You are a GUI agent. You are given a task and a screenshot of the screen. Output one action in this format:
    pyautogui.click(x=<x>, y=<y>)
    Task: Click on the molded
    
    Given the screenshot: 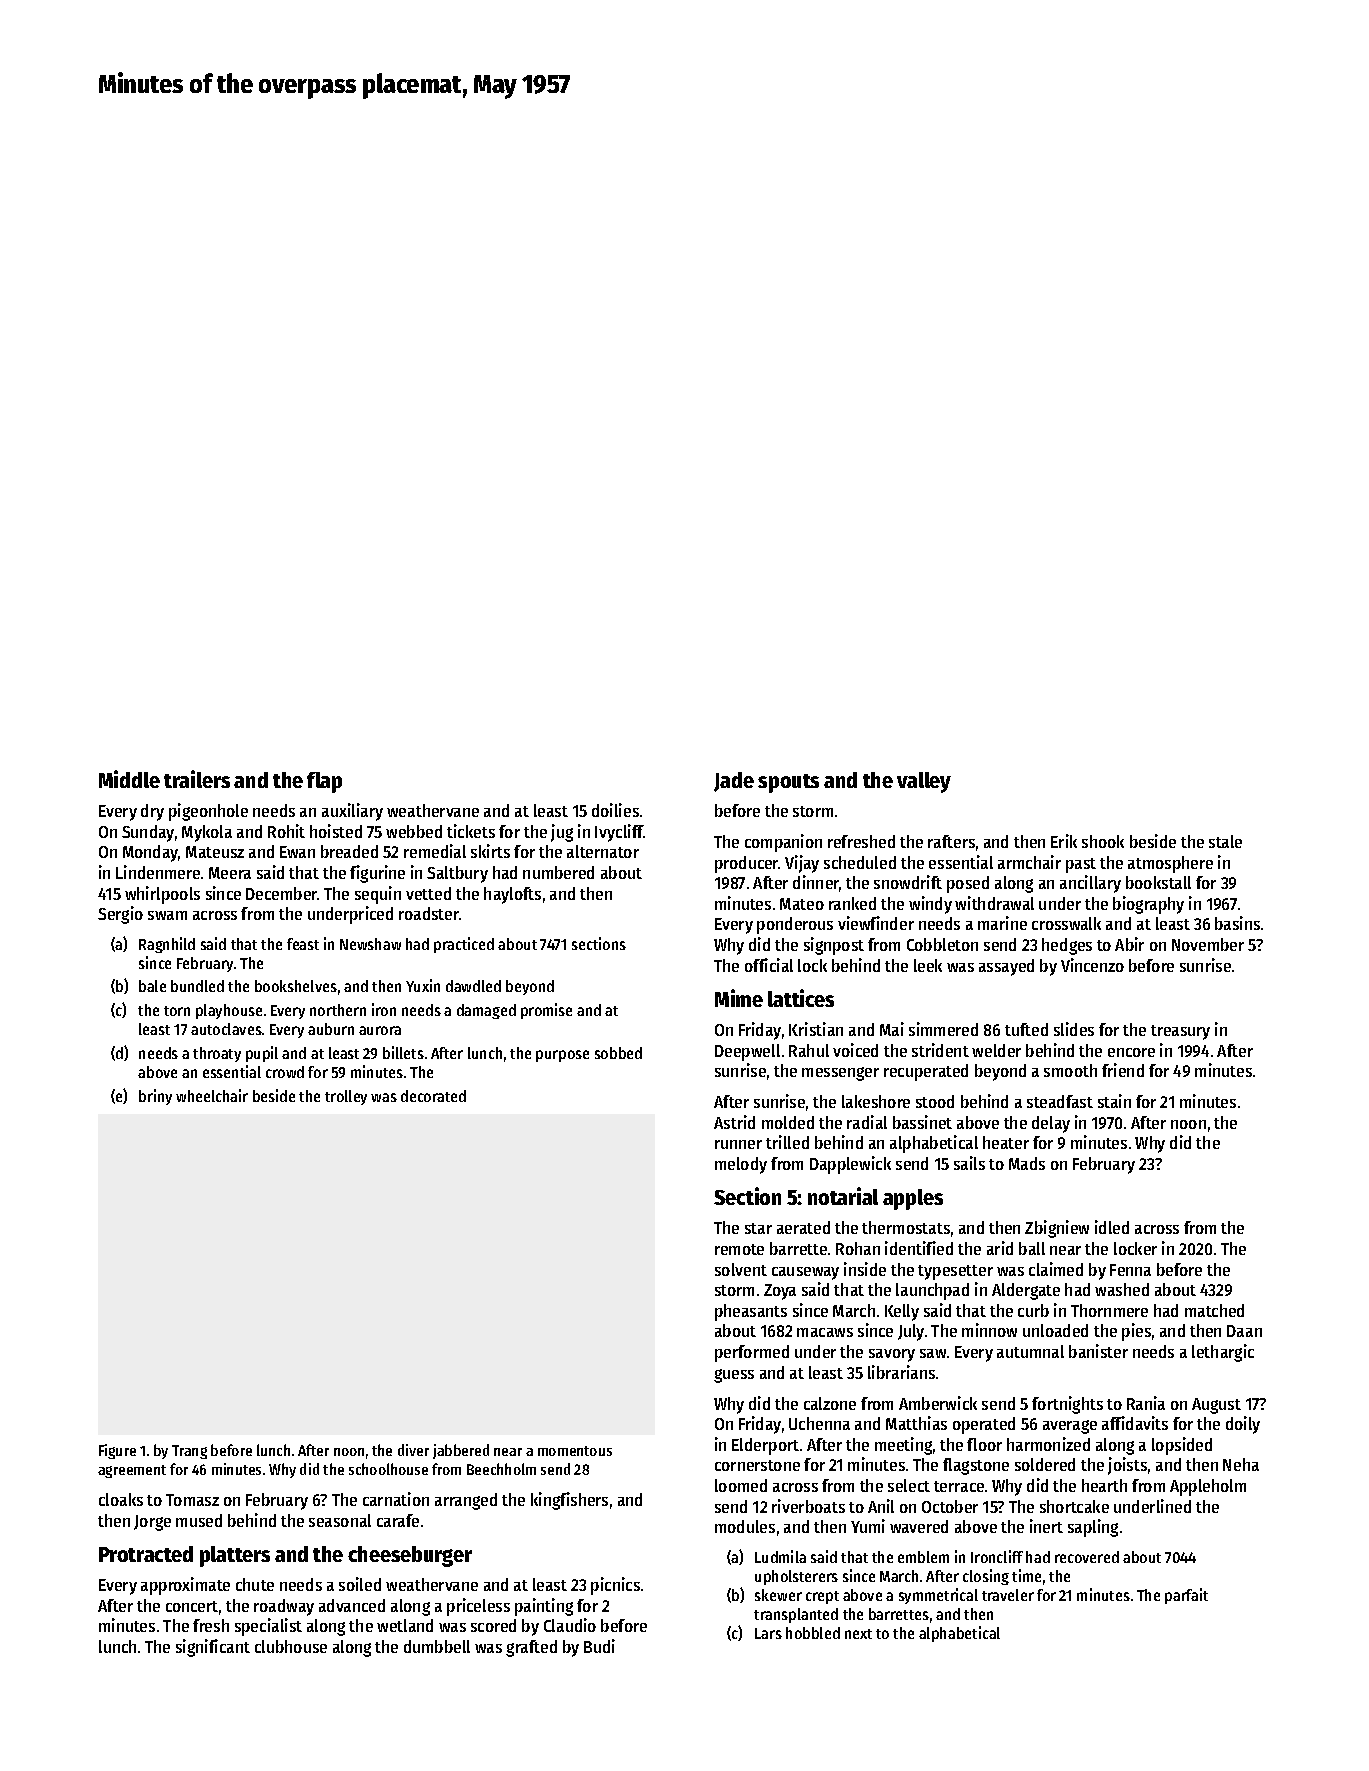 What is the action you would take?
    pyautogui.click(x=788, y=1122)
